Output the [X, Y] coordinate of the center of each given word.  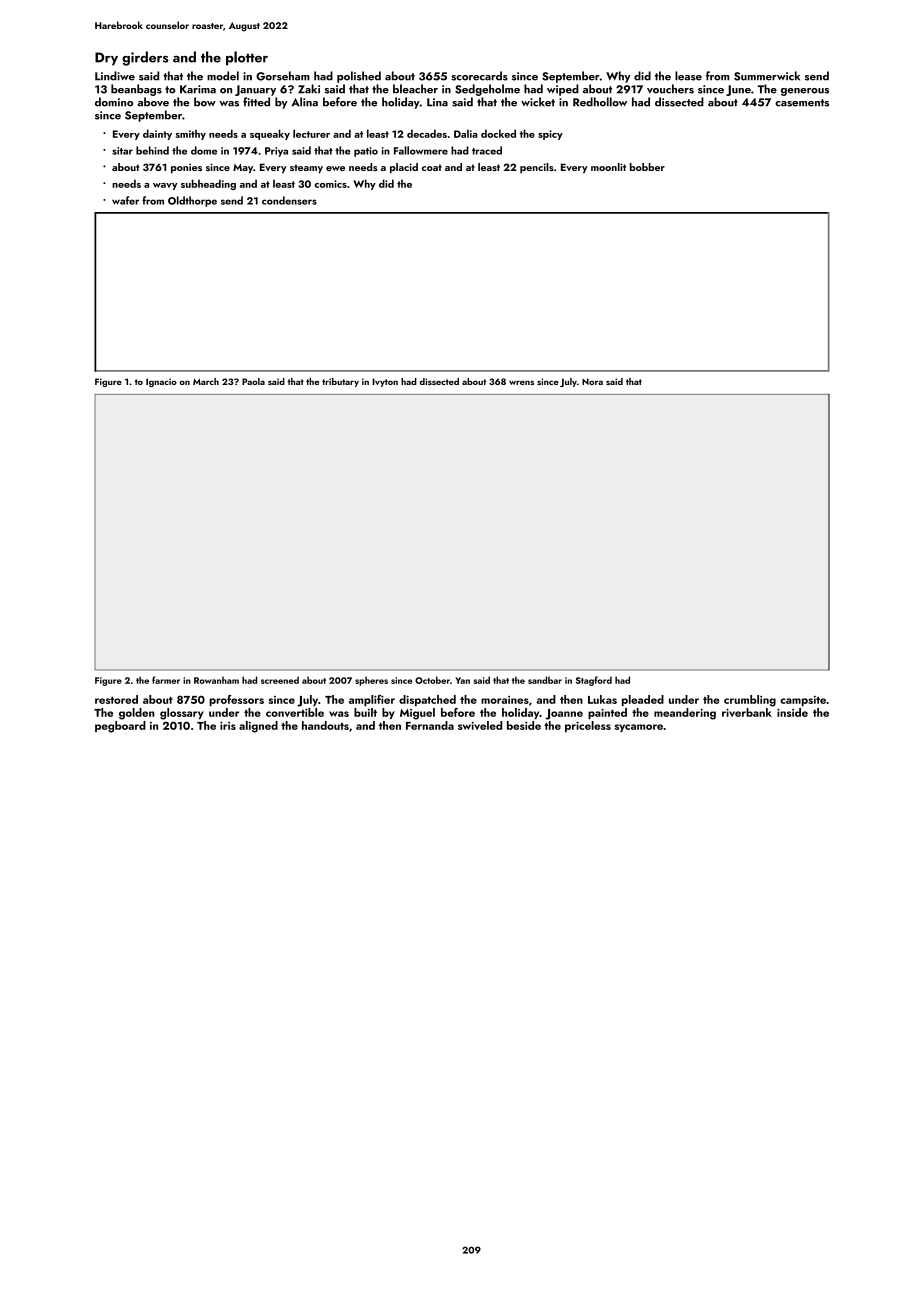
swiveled [480, 725]
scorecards [479, 76]
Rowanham [216, 680]
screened [280, 680]
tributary [340, 382]
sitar [122, 151]
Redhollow [600, 102]
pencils [537, 168]
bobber [647, 167]
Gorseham [283, 76]
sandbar [545, 680]
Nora [592, 381]
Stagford [594, 681]
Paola [253, 381]
